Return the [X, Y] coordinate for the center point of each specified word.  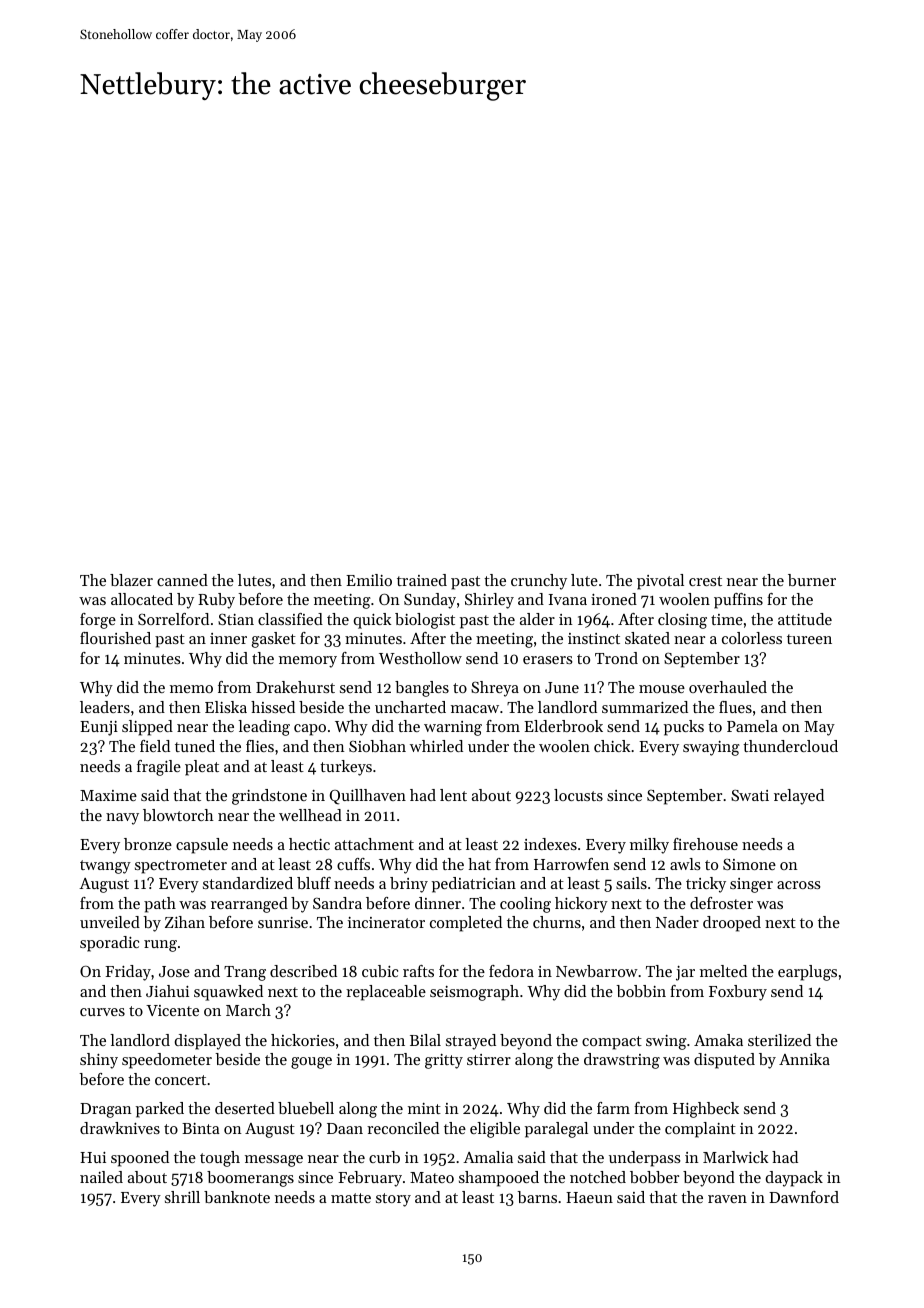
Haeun [589, 1197]
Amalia [488, 1157]
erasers [548, 660]
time [727, 619]
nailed [101, 1177]
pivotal [660, 582]
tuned [195, 746]
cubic [380, 971]
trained [422, 580]
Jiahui [167, 991]
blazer [131, 580]
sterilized [779, 1040]
